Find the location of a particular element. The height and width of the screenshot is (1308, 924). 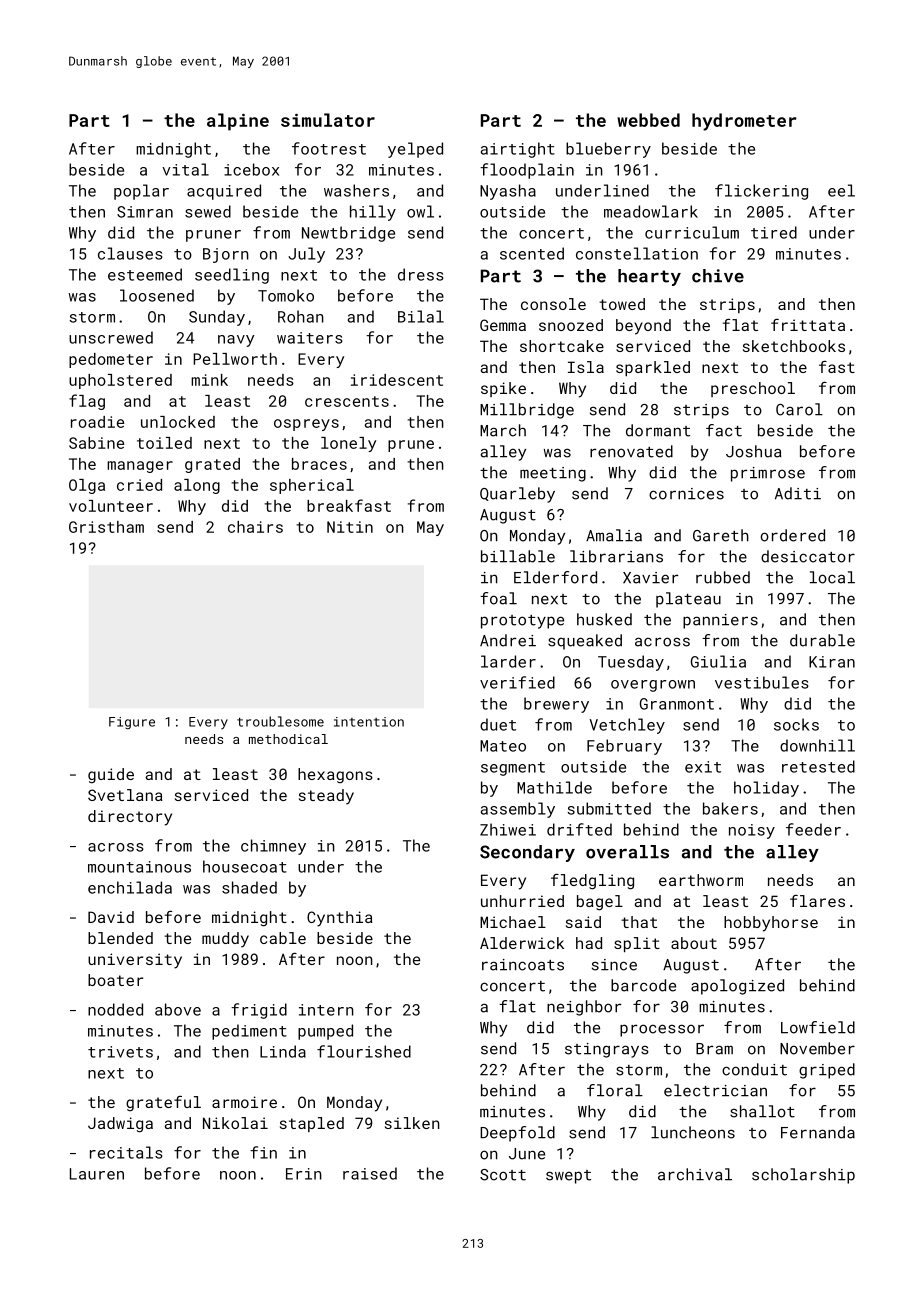

electrician is located at coordinates (715, 1090).
